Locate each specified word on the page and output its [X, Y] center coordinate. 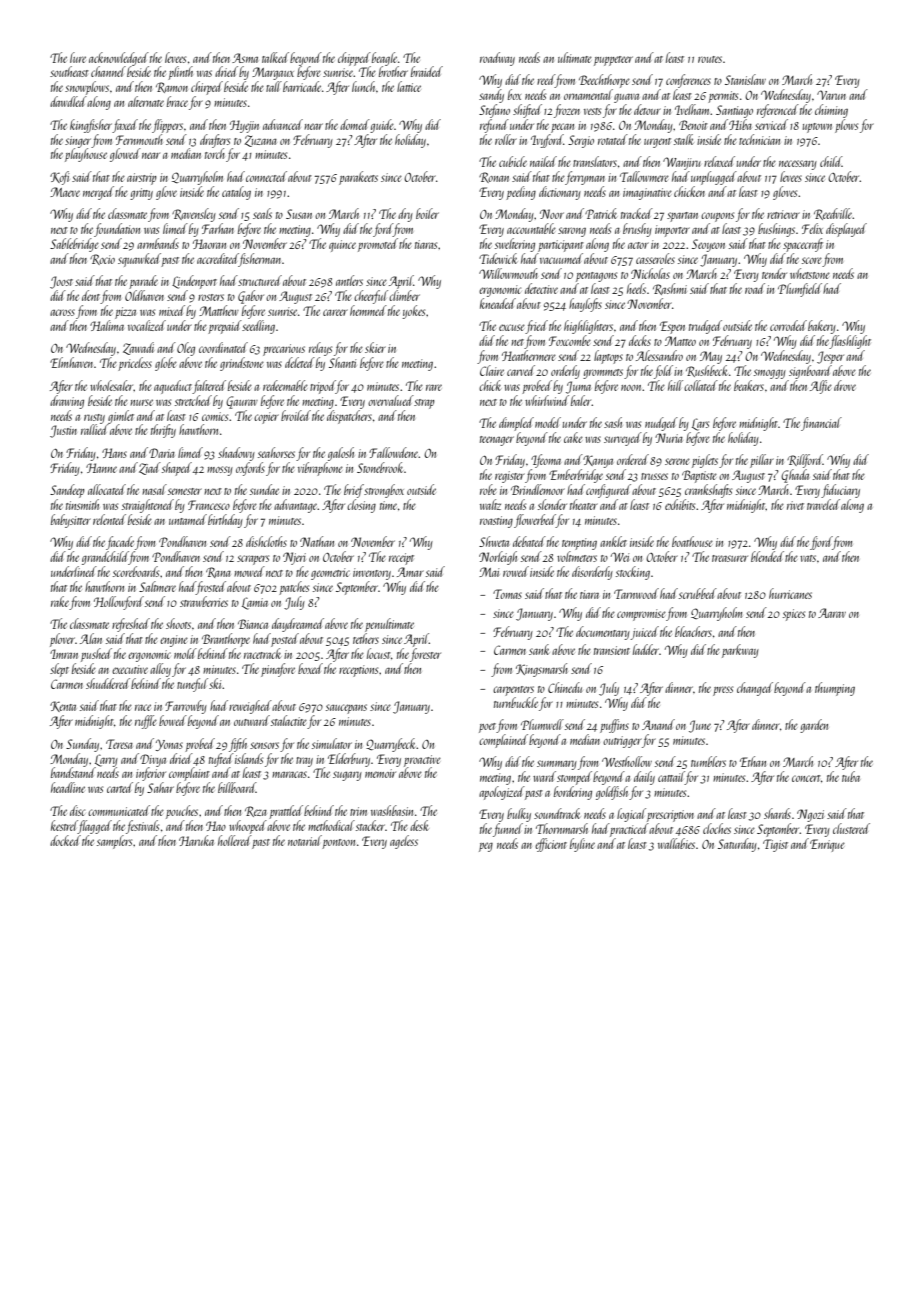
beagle [384, 59]
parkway [740, 651]
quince [342, 246]
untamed [188, 519]
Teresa [119, 744]
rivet [795, 505]
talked [275, 57]
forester [425, 655]
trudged [705, 327]
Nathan [317, 541]
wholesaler [112, 385]
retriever [783, 214]
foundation [117, 230]
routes [710, 59]
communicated [119, 810]
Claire [492, 370]
